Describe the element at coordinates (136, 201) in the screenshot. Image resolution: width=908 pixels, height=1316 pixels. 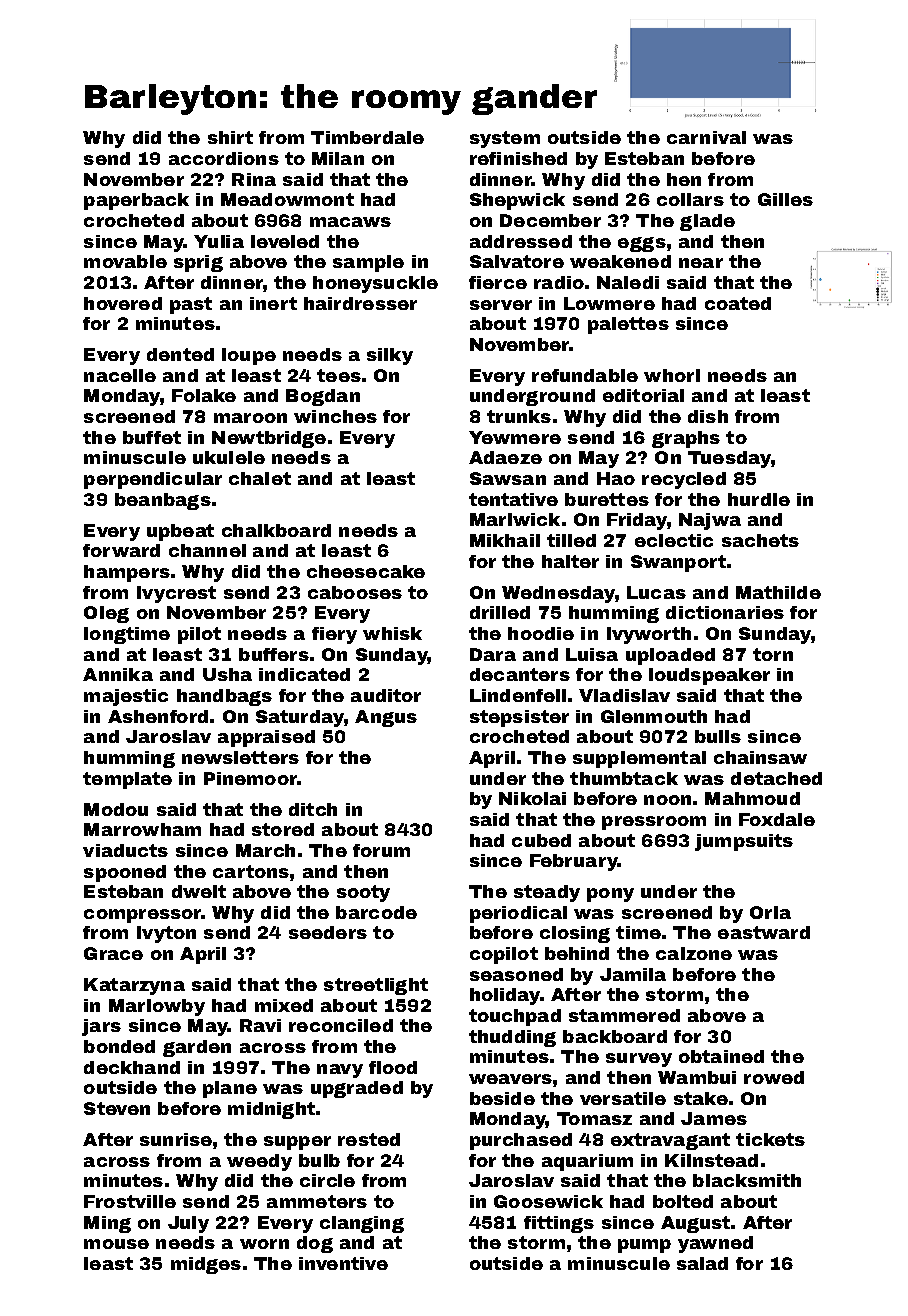
I see `paperback` at that location.
